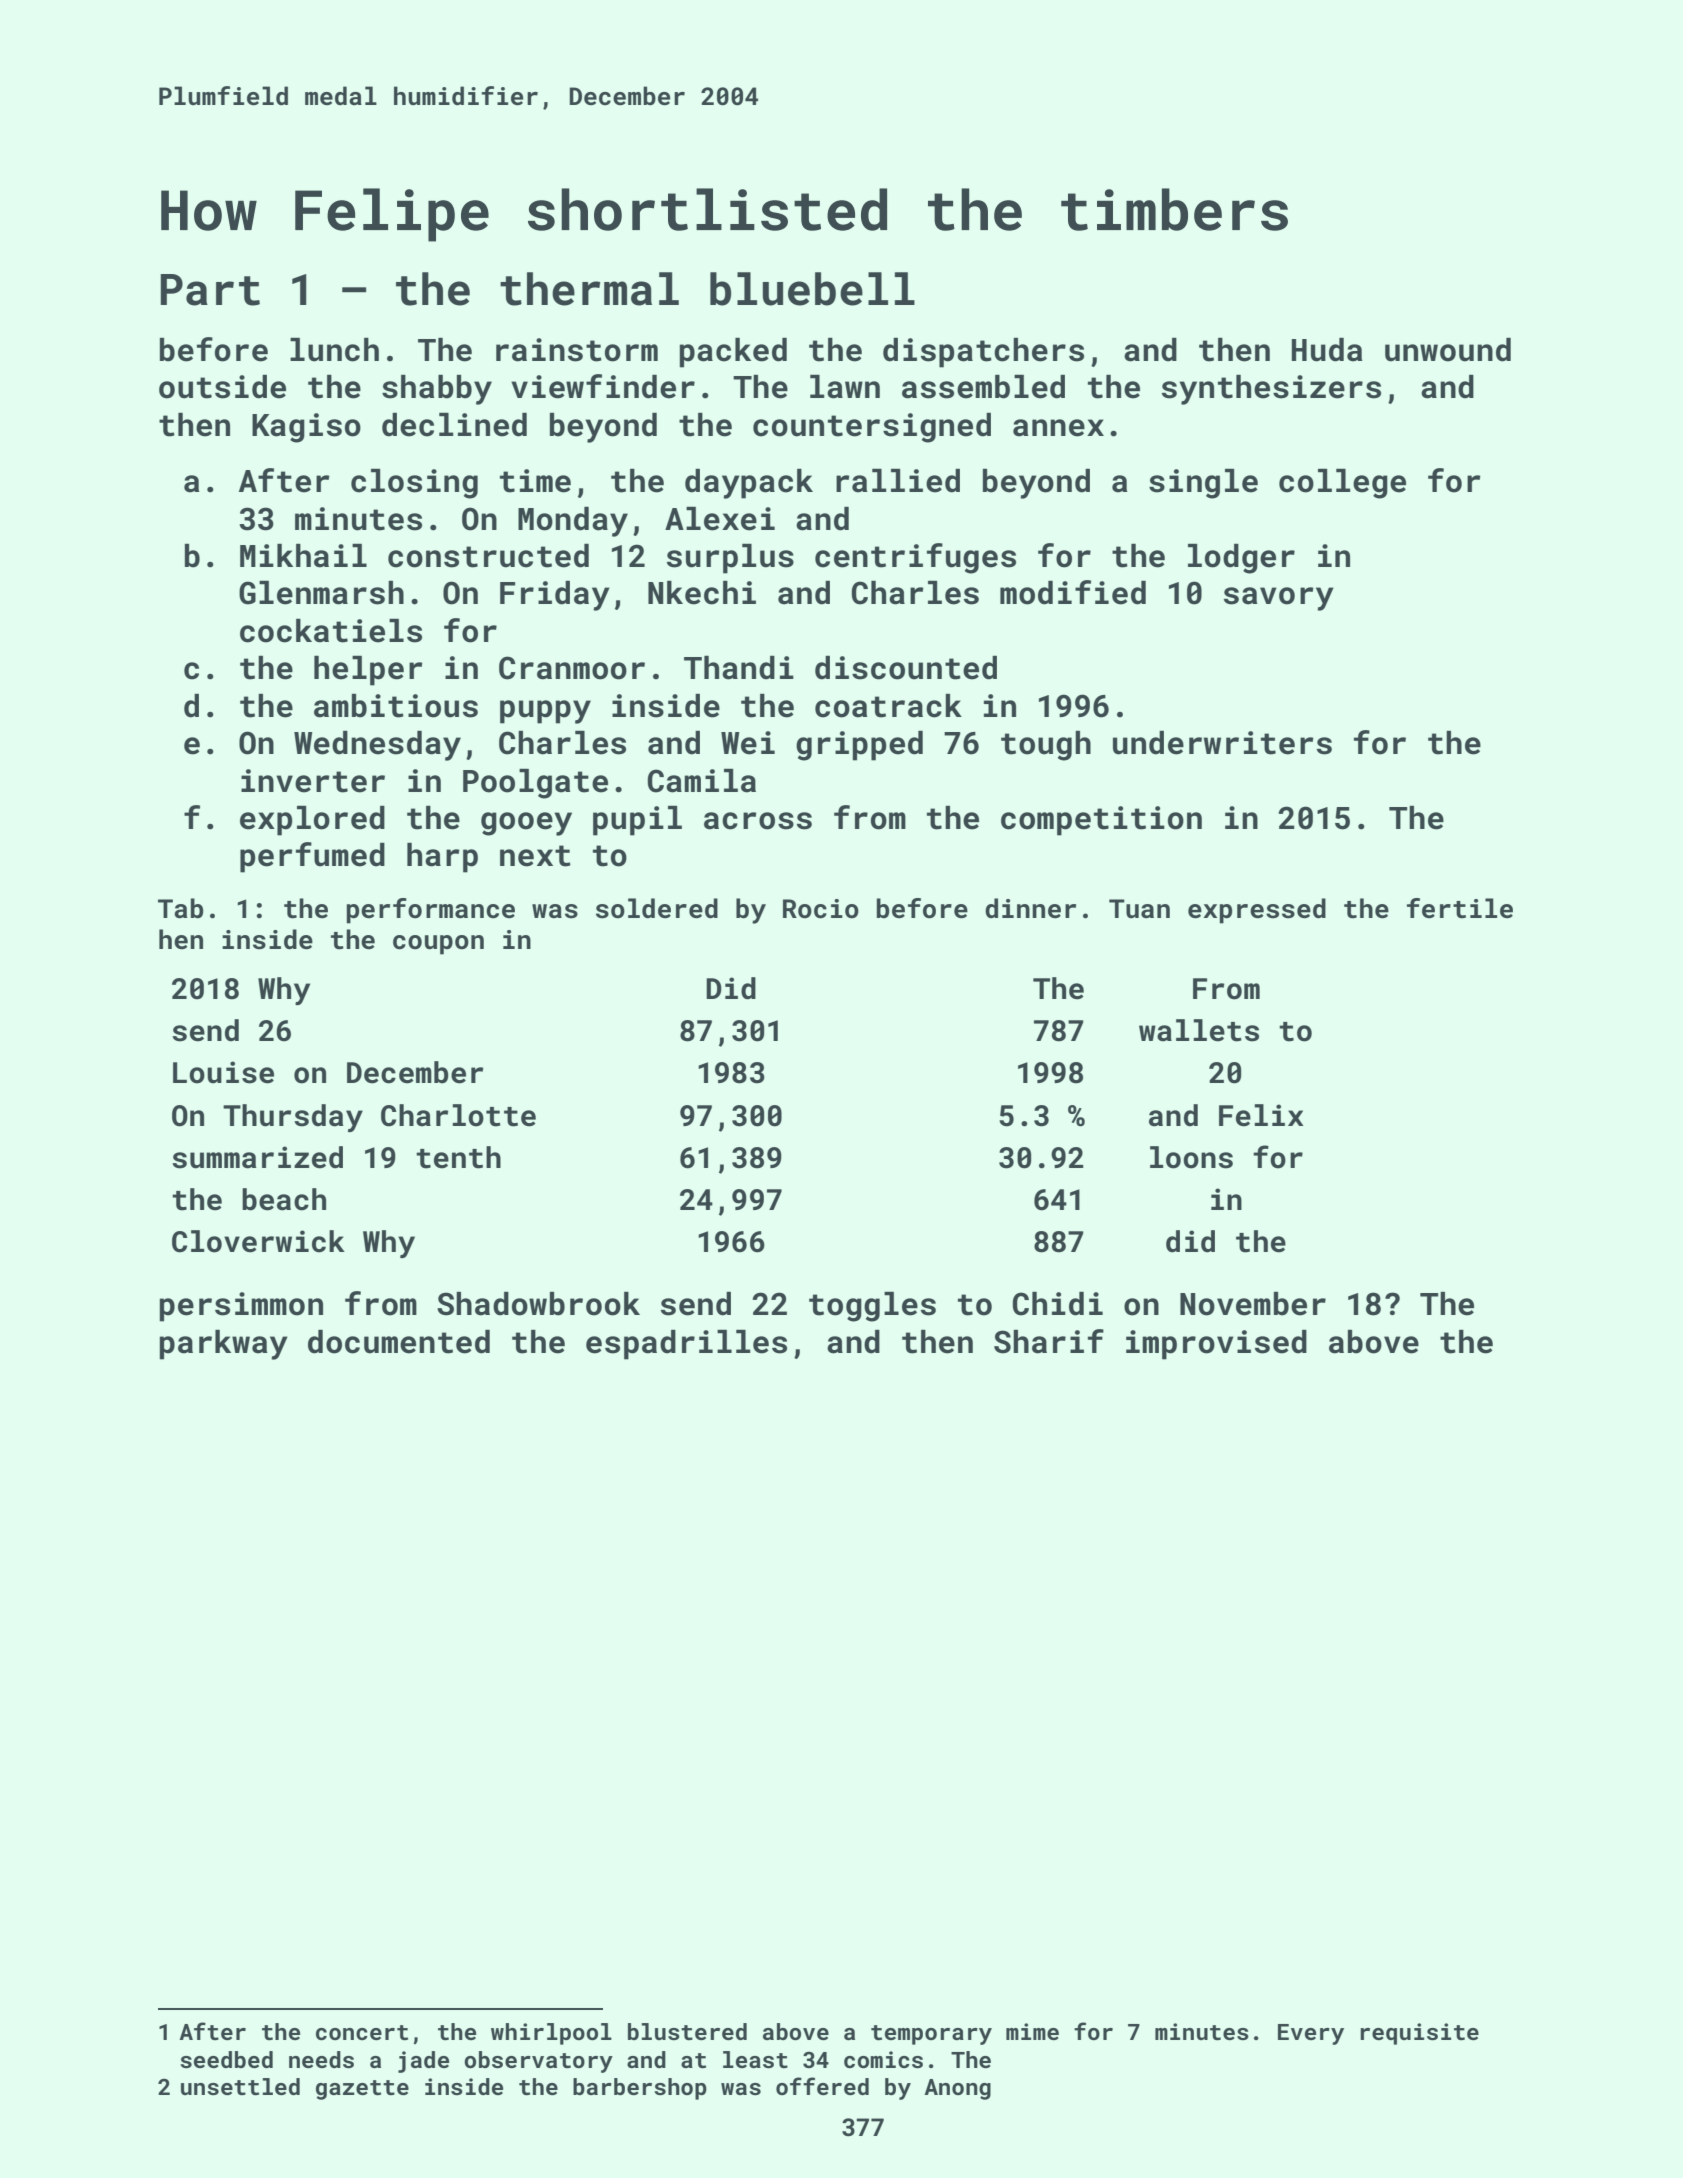 The width and height of the image is (1683, 2178). I want to click on offered, so click(822, 2086).
